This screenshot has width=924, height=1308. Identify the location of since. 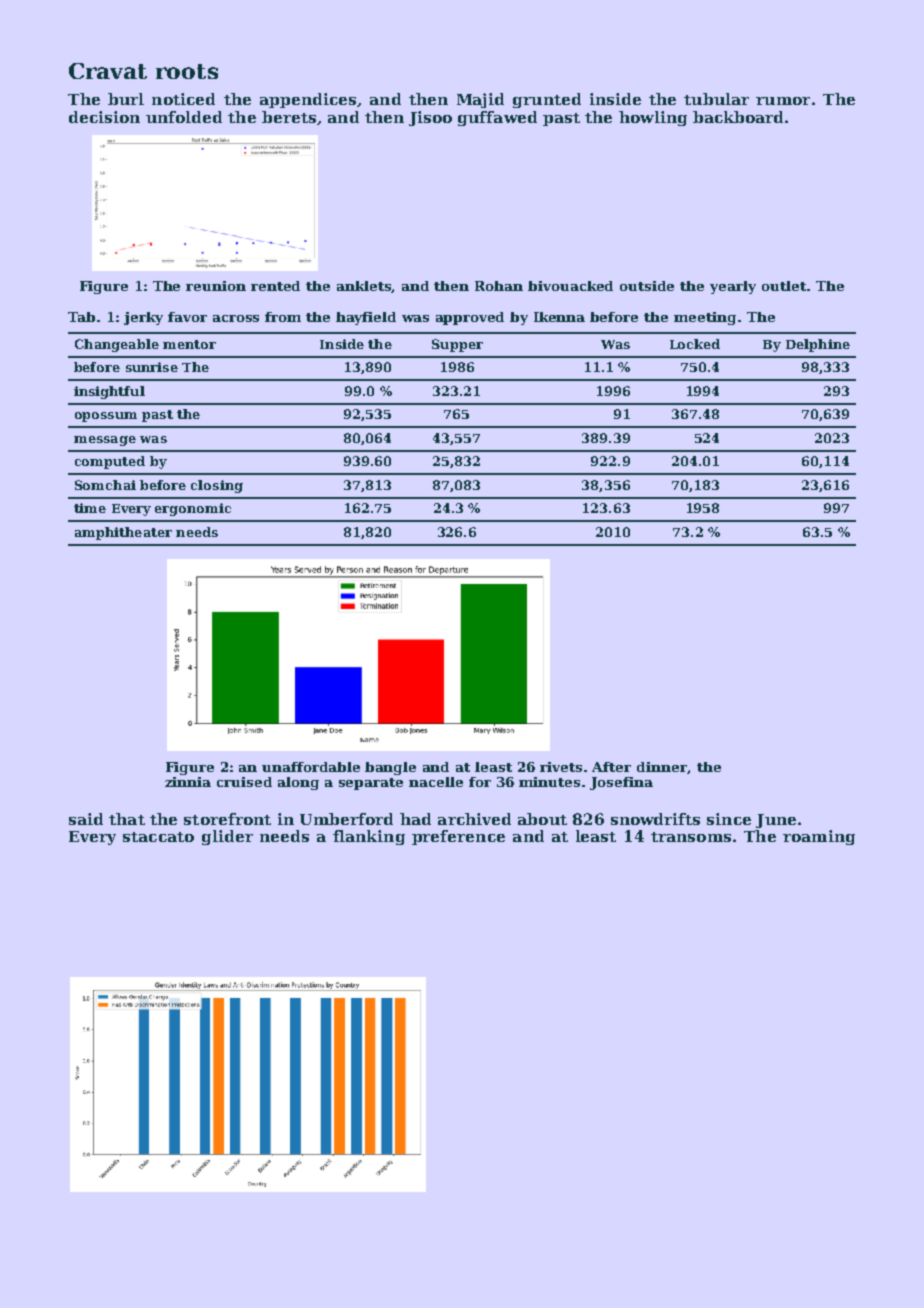
(729, 819).
